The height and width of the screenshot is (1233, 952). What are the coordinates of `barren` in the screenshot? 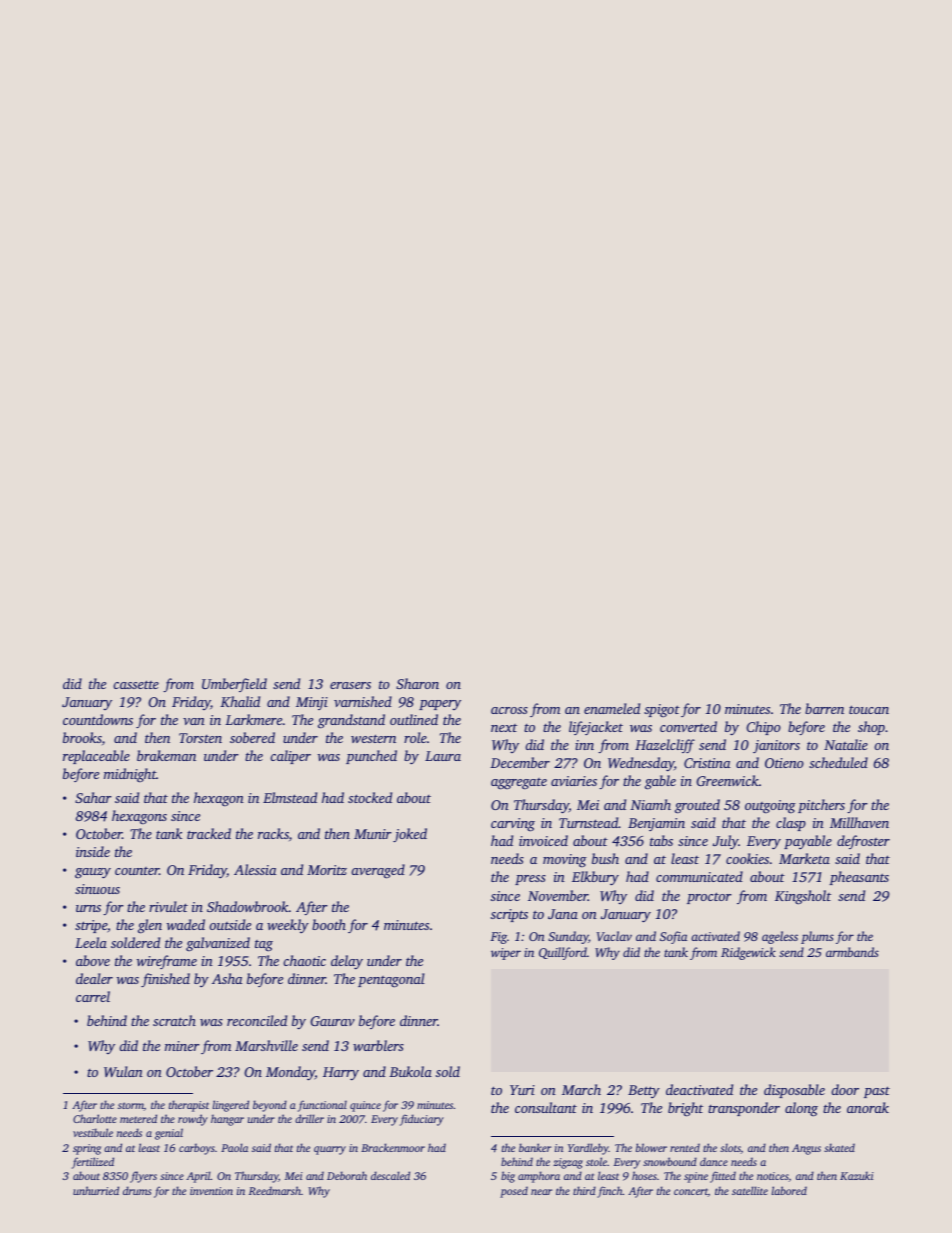 It's located at (824, 708).
